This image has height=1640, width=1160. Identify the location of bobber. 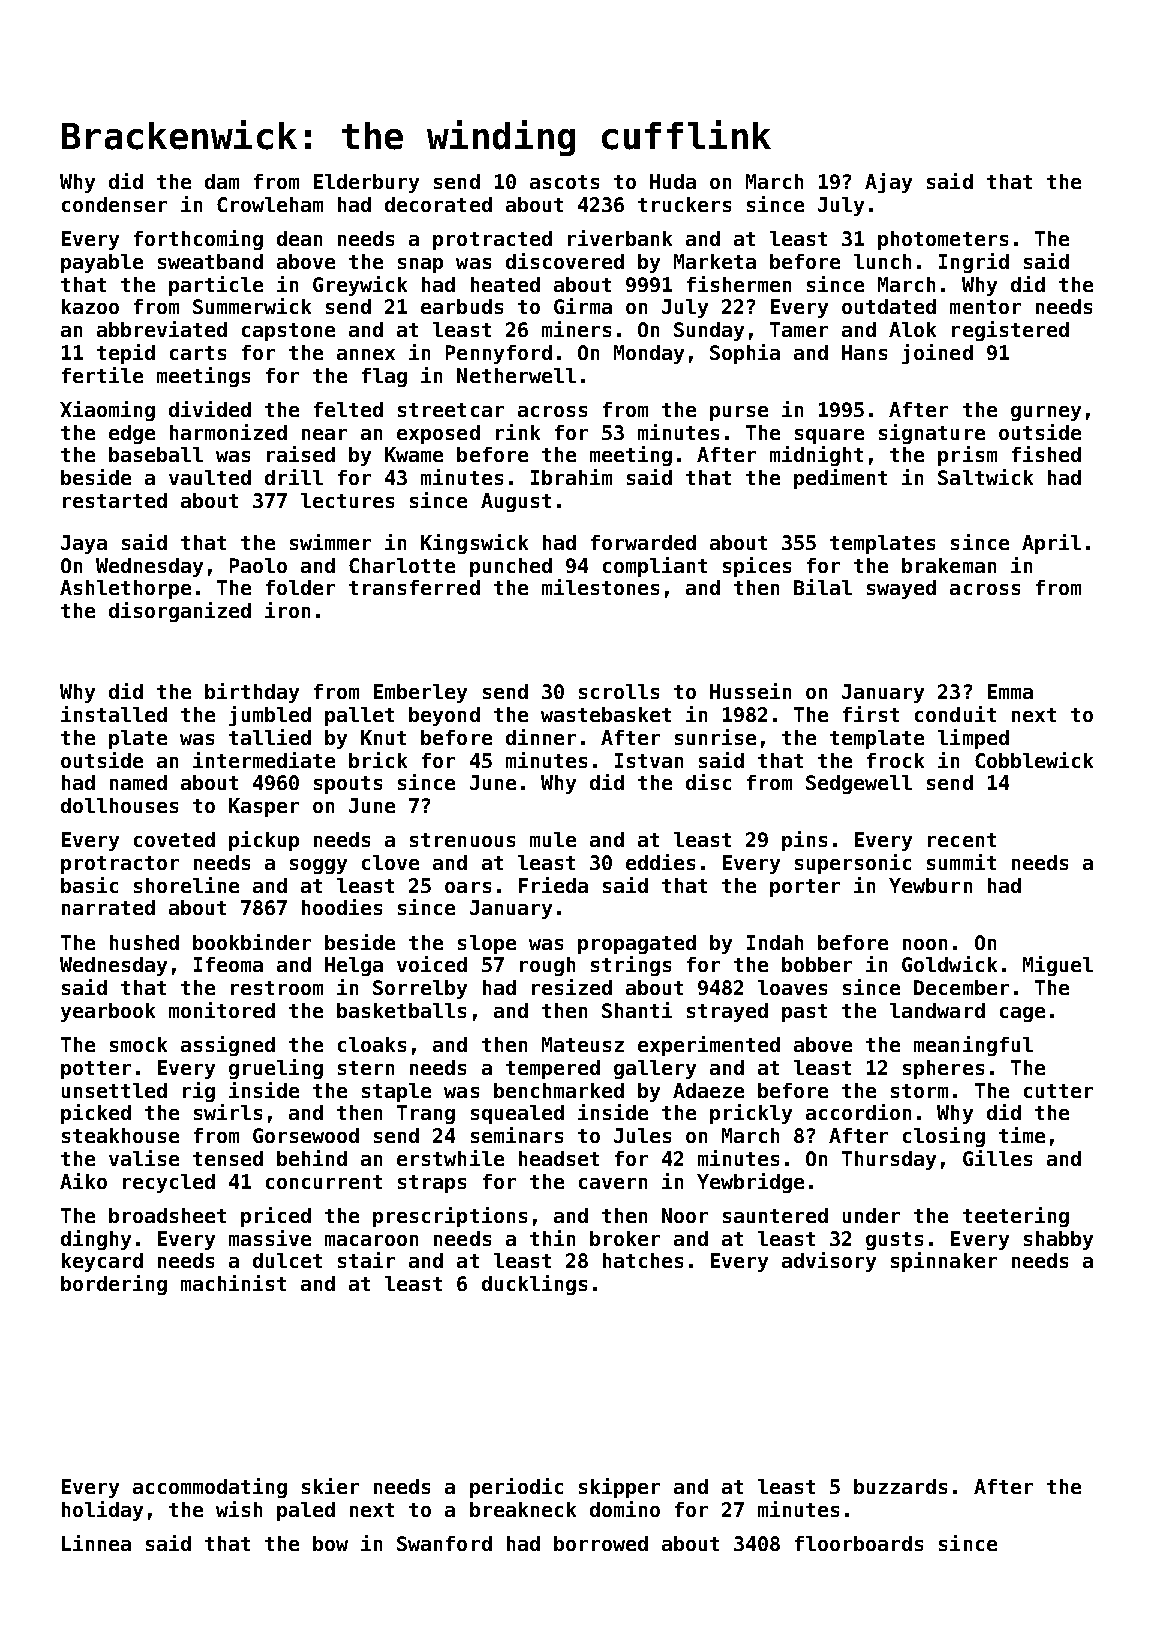
(817, 964).
